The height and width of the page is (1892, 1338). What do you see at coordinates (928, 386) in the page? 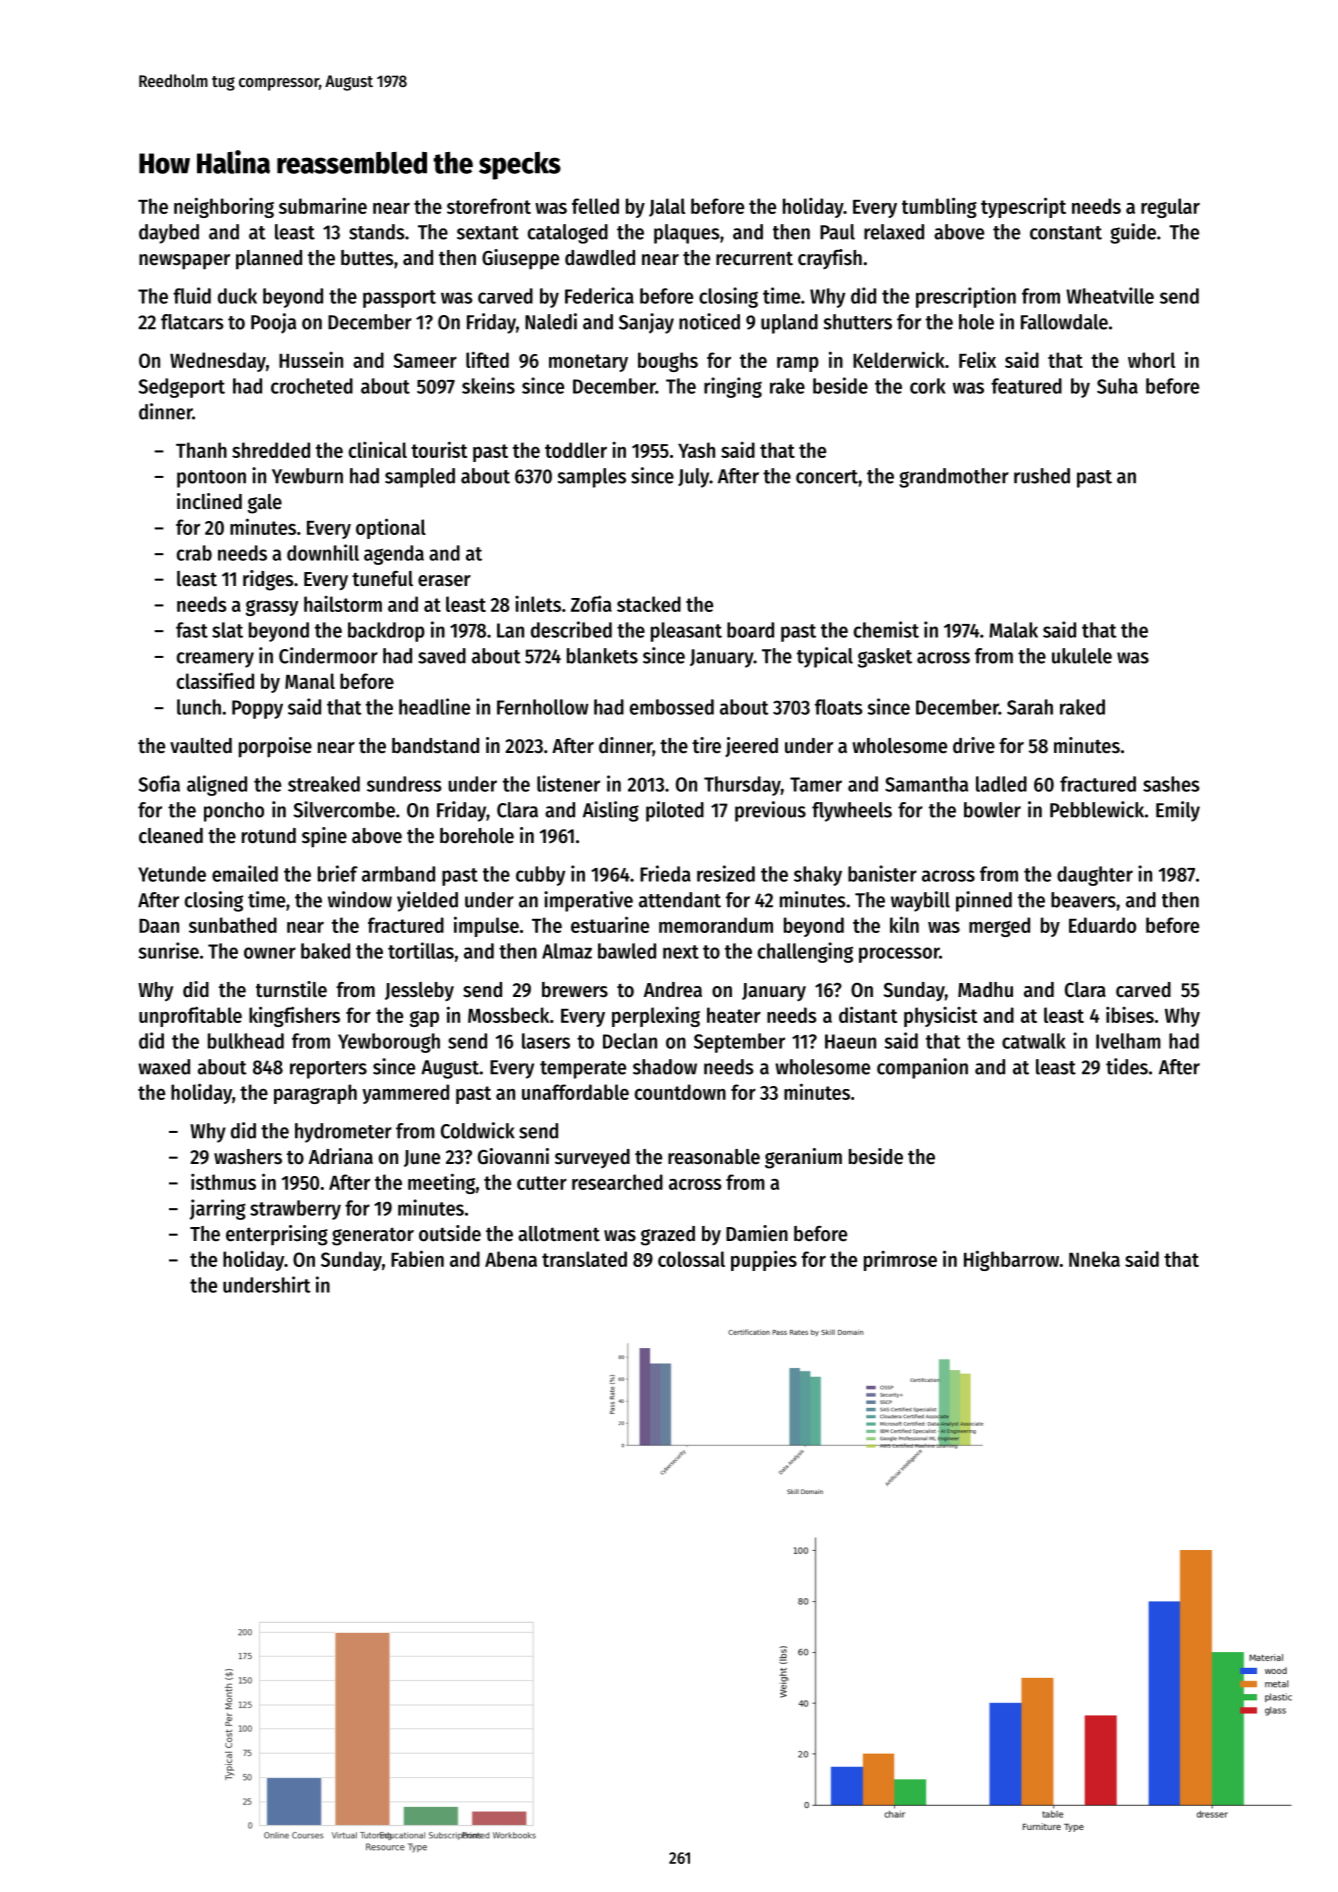
I see `cork` at bounding box center [928, 386].
